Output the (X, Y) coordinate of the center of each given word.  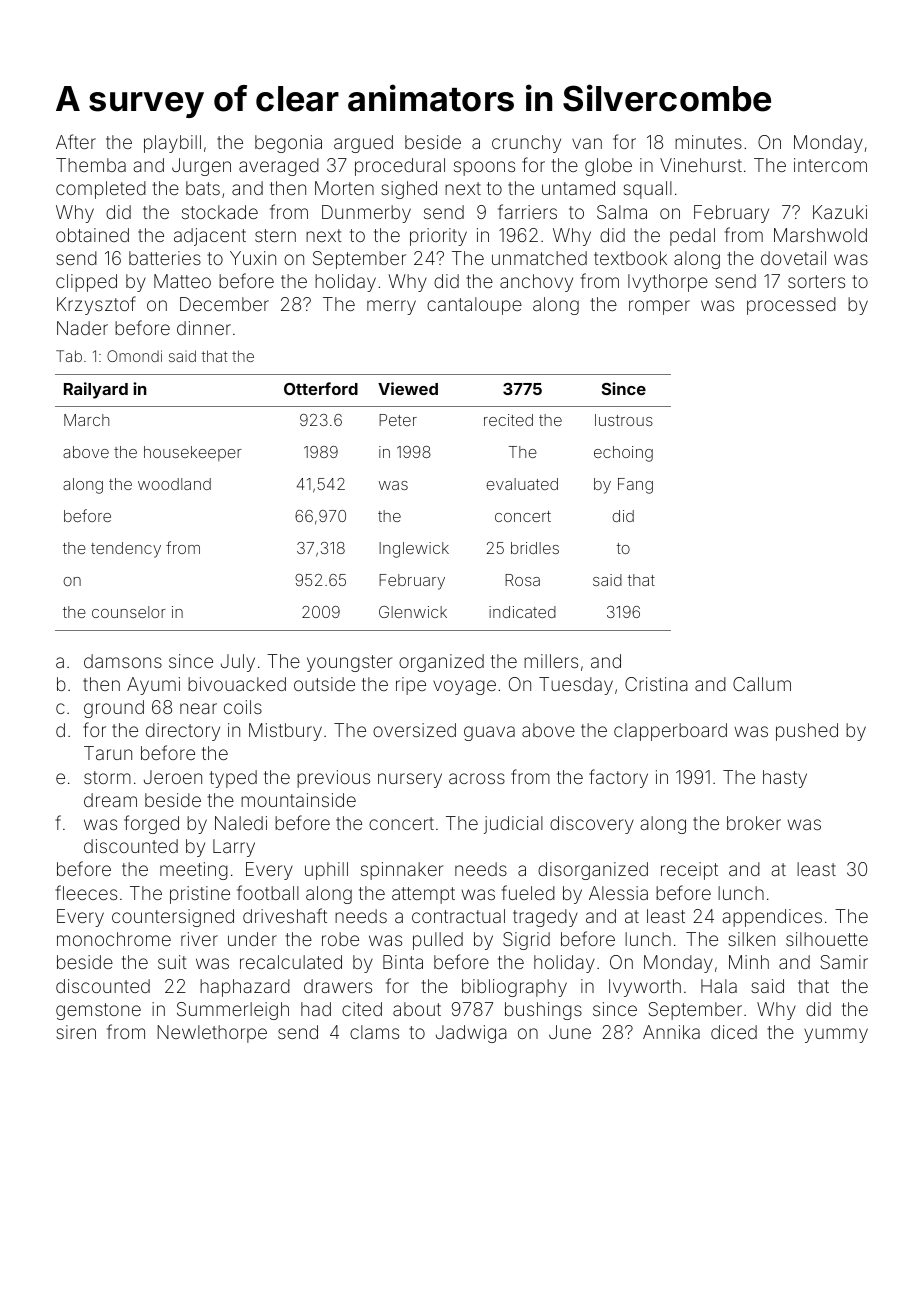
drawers (338, 986)
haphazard (245, 988)
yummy (836, 1035)
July (238, 663)
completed (101, 190)
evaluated (522, 484)
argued (363, 144)
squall (647, 190)
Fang (635, 486)
